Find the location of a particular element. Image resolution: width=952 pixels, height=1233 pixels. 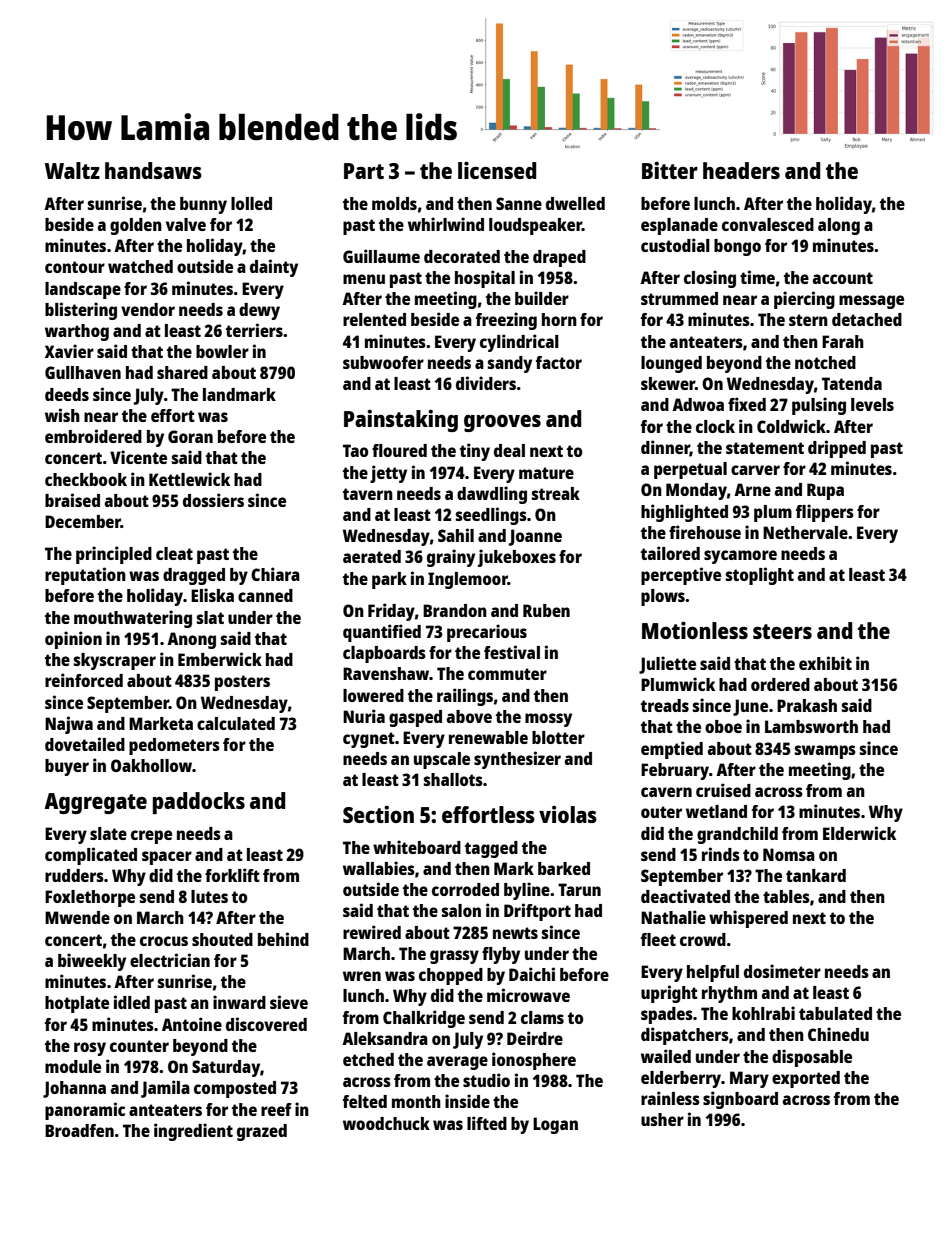

swamps is located at coordinates (825, 752).
